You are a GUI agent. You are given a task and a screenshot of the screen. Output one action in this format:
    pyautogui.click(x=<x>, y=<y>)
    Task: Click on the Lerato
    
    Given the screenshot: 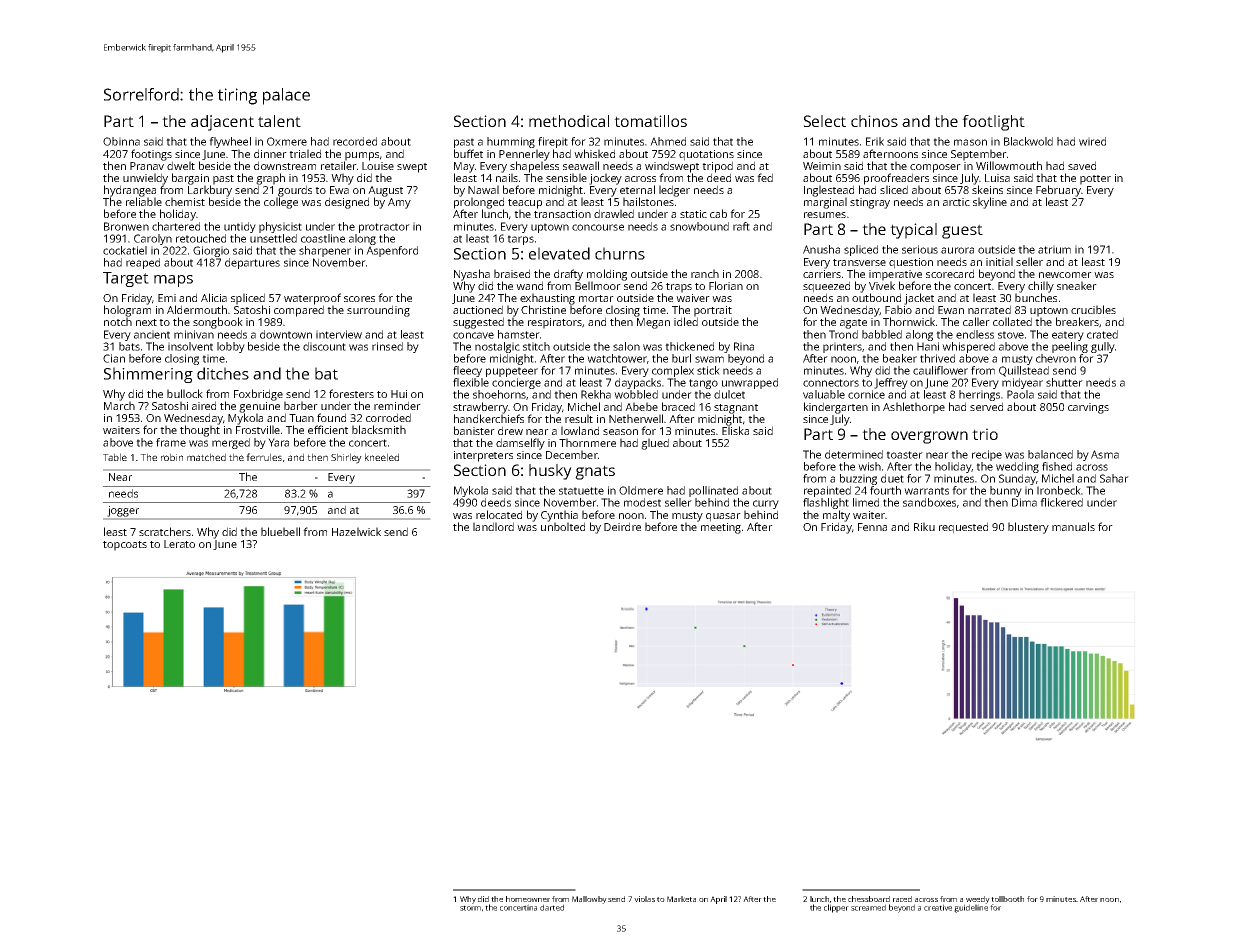 What is the action you would take?
    pyautogui.click(x=179, y=544)
